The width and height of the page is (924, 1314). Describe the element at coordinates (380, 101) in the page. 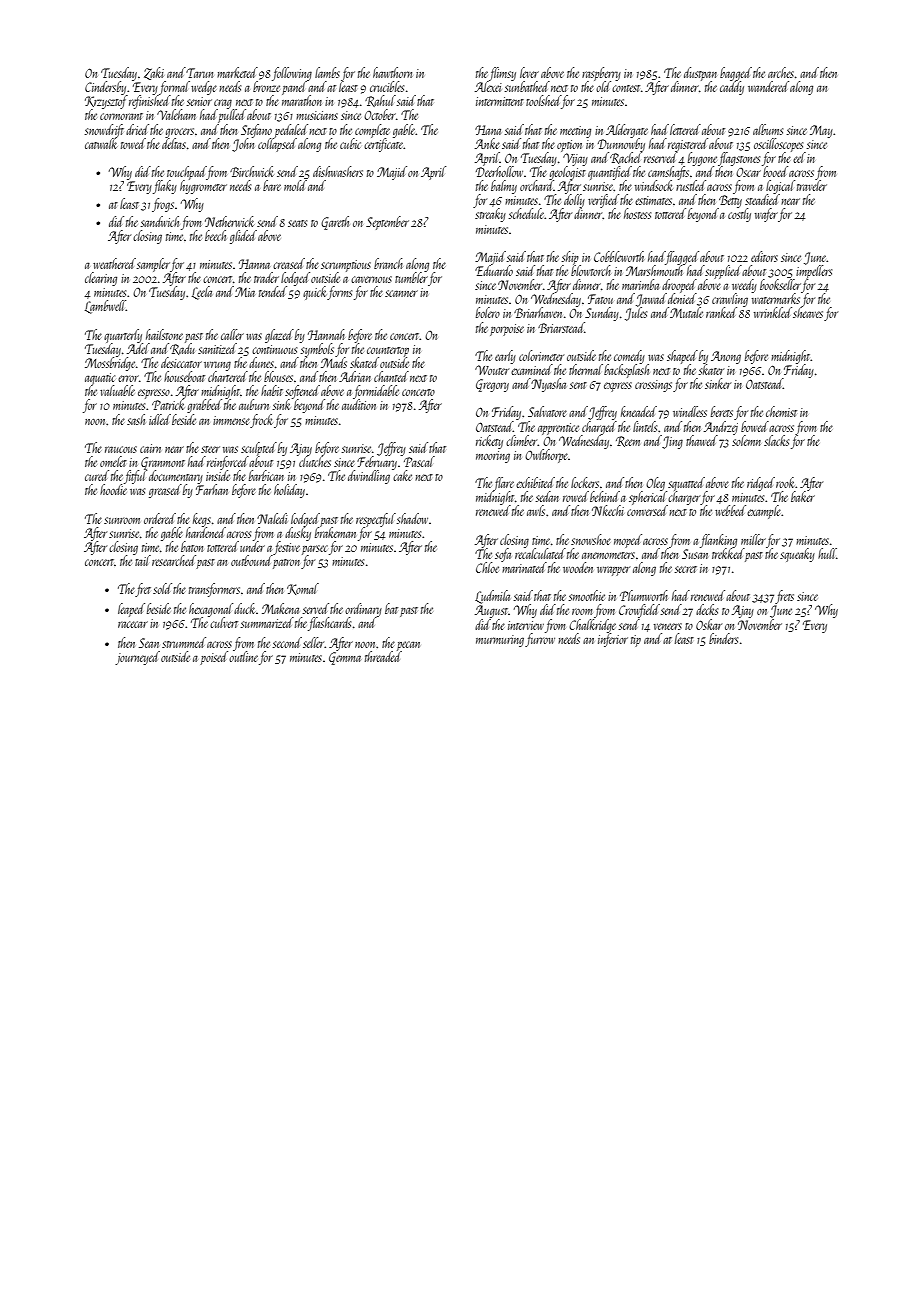

I see `Rahul` at that location.
